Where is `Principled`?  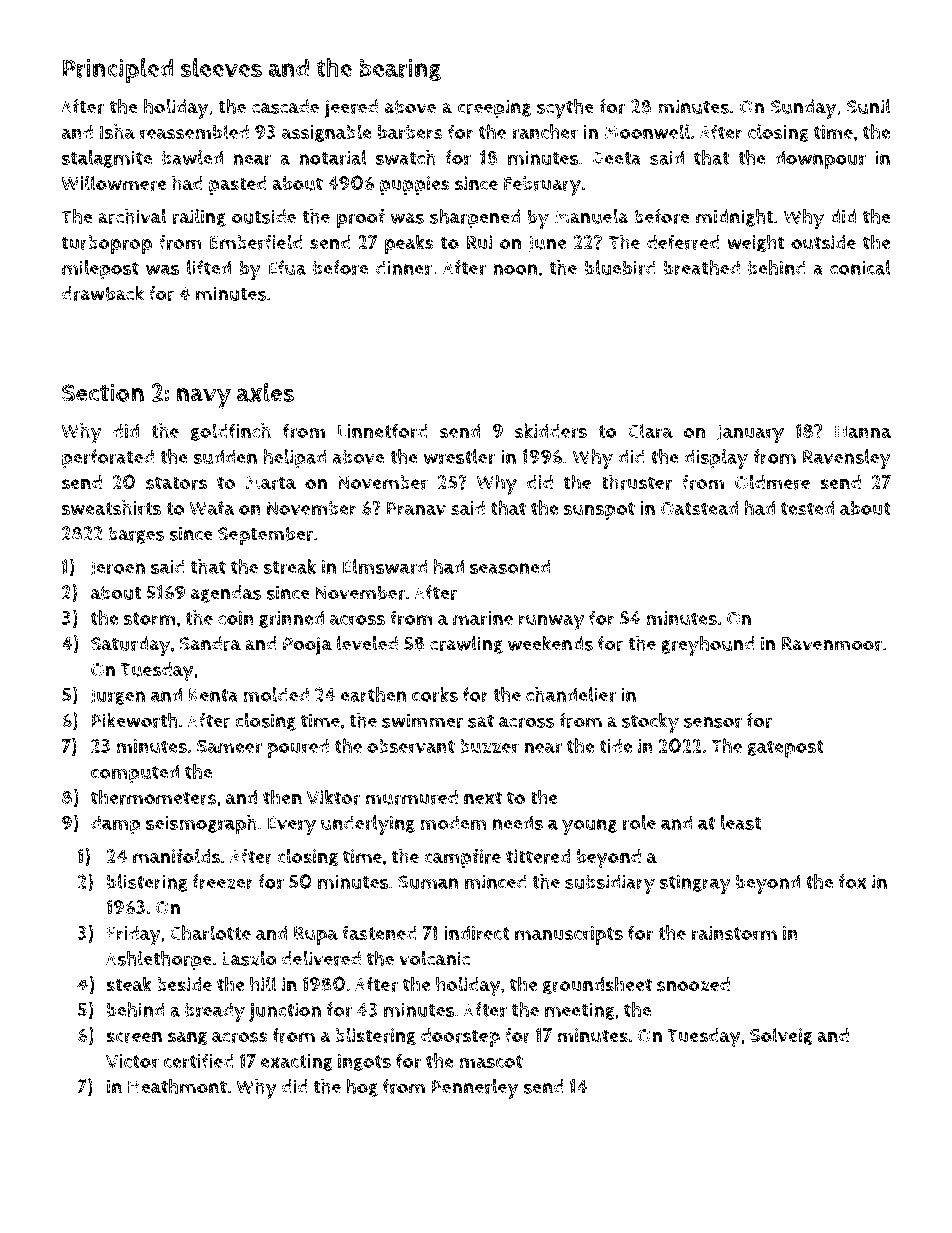 Principled is located at coordinates (118, 70).
